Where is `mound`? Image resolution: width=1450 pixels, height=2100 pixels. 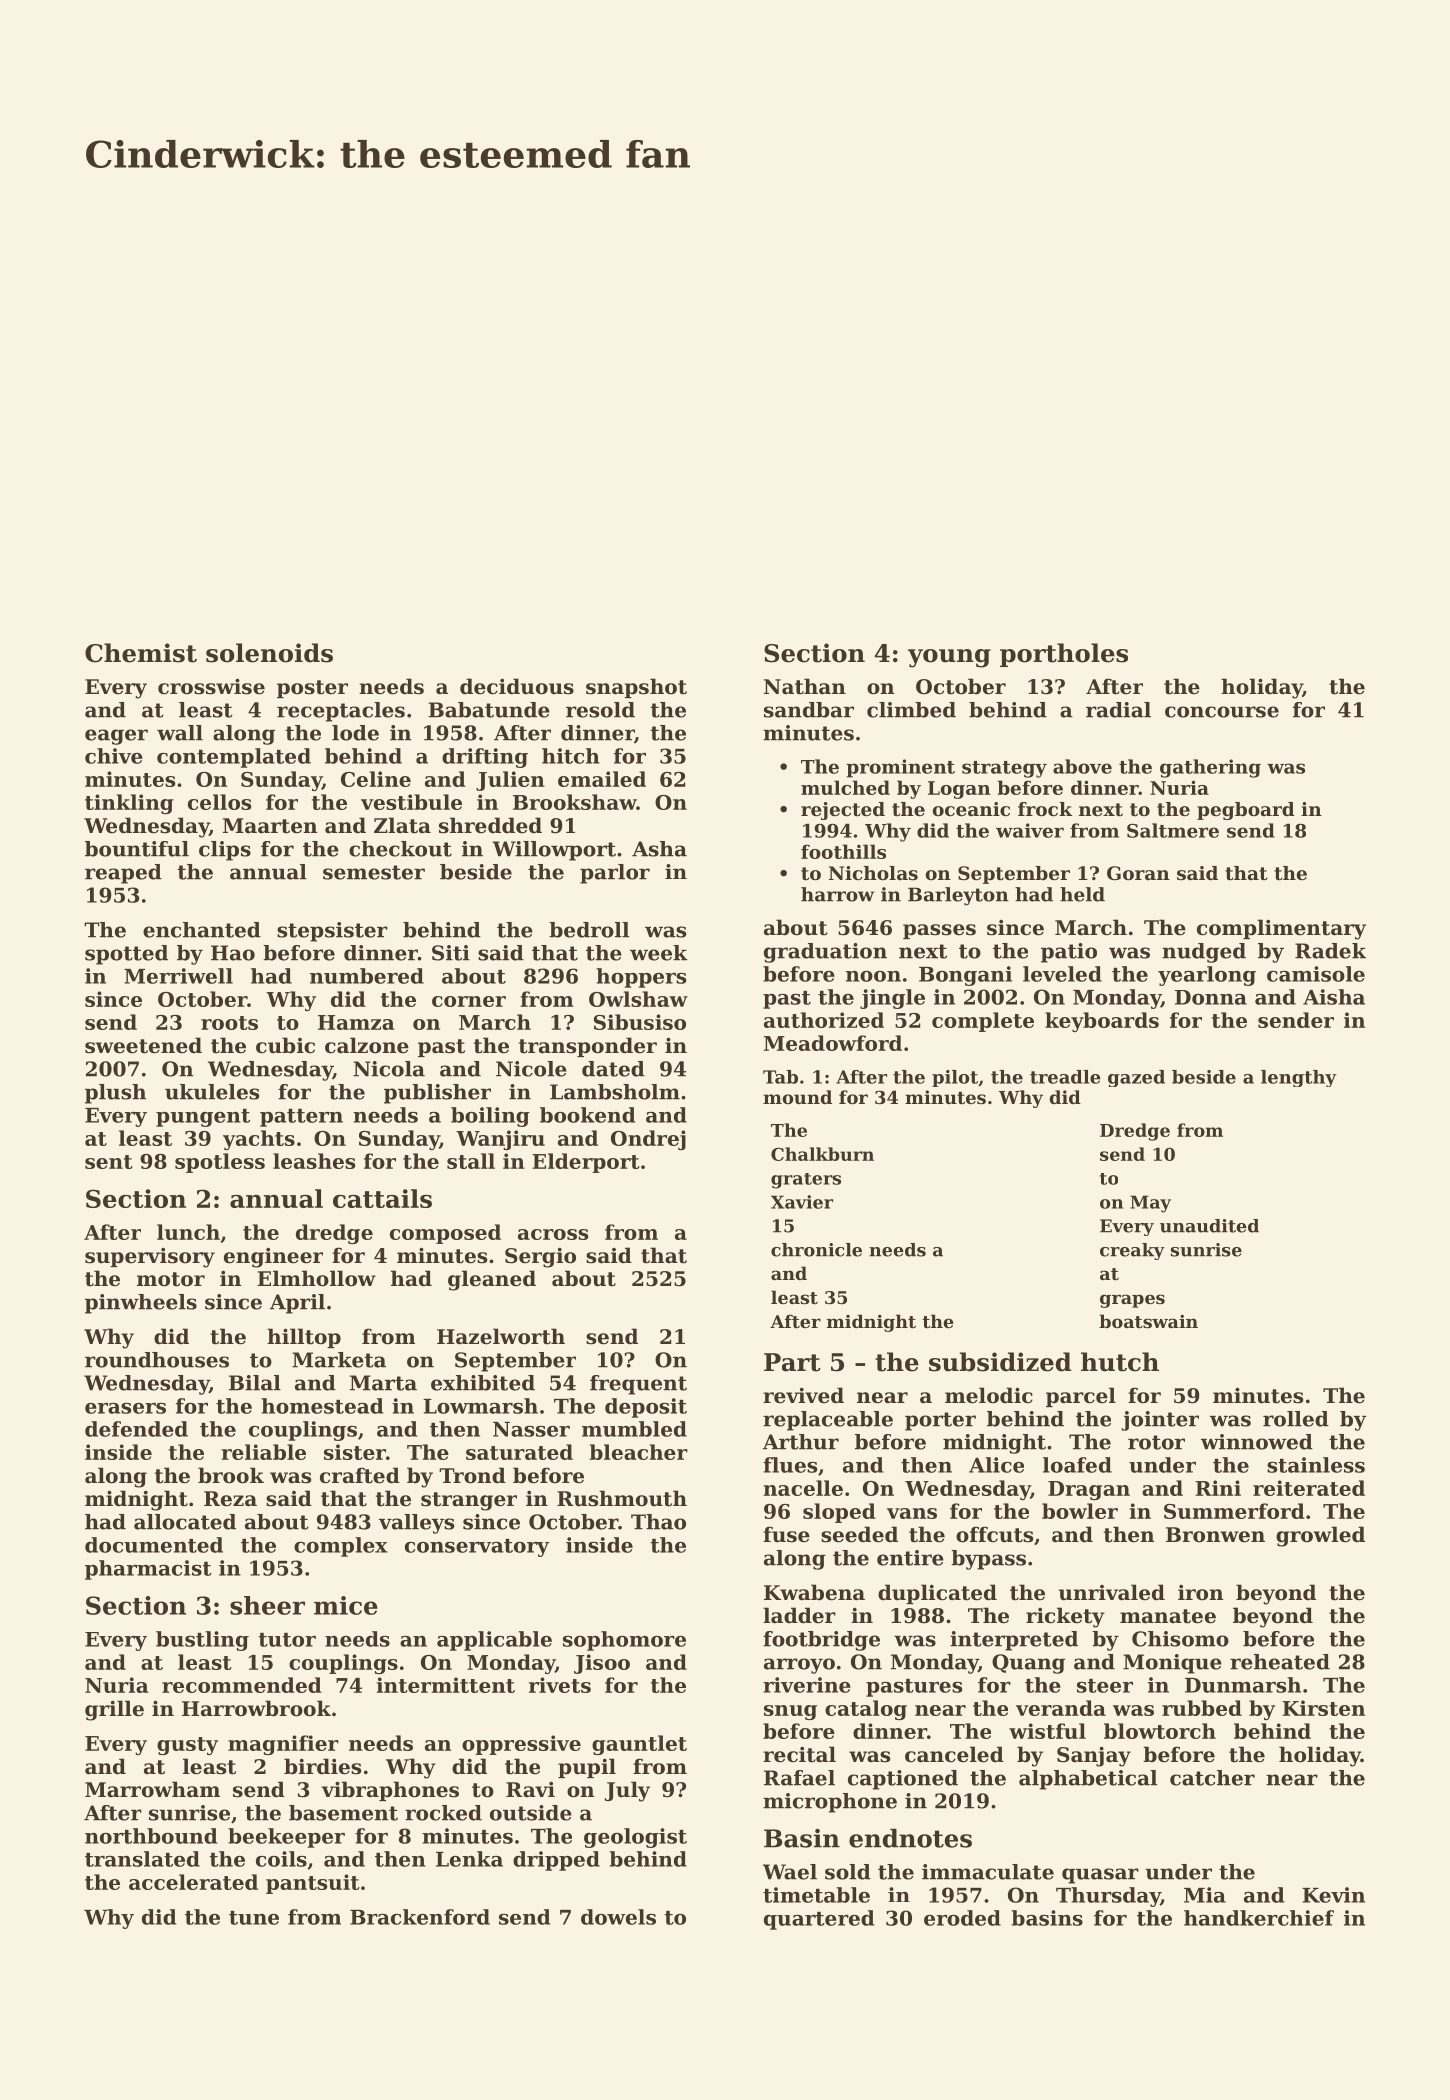 mound is located at coordinates (797, 1097).
